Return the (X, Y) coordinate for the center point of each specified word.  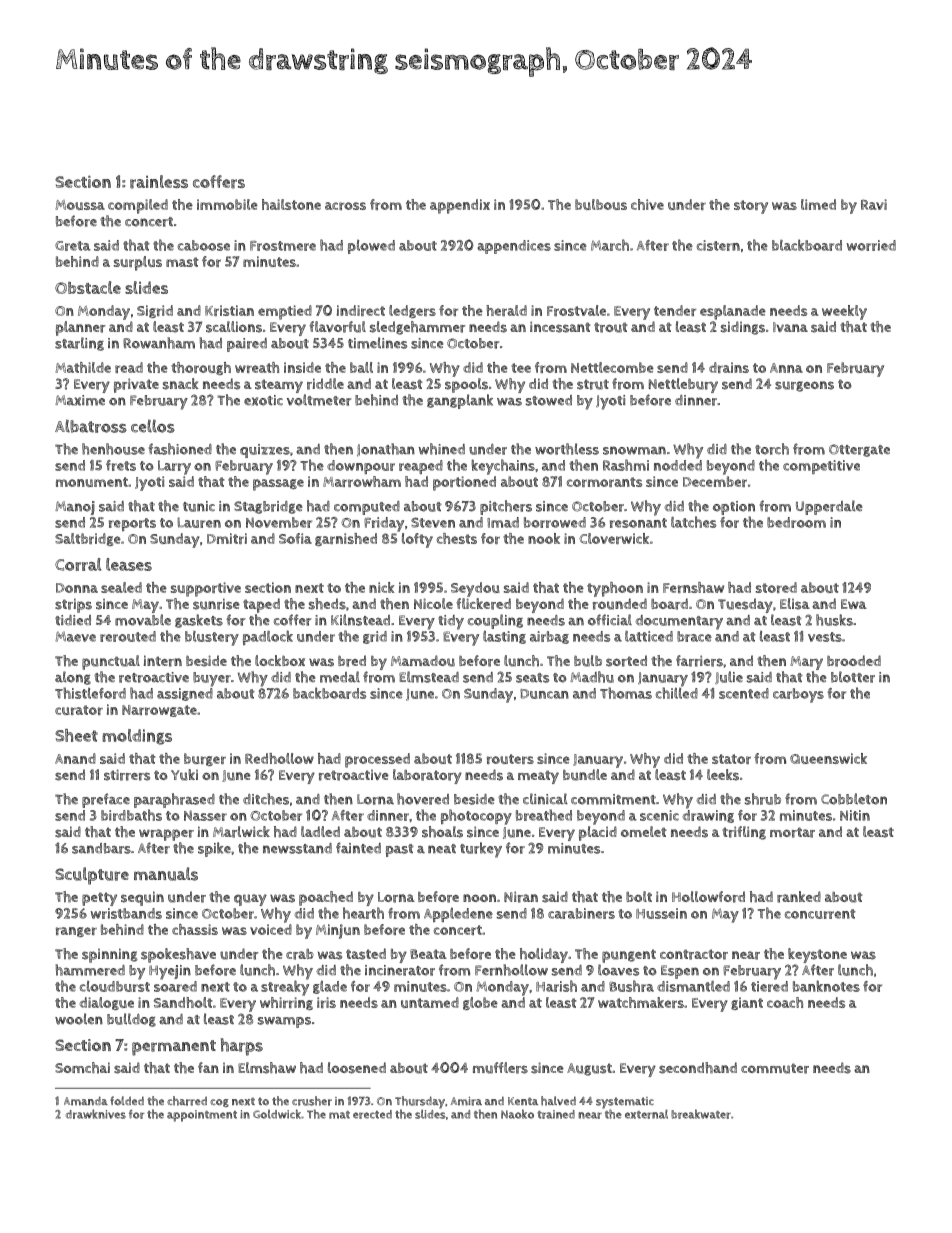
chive (647, 204)
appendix (460, 206)
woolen (79, 1019)
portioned (464, 483)
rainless (159, 182)
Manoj (75, 508)
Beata (428, 954)
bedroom (796, 522)
